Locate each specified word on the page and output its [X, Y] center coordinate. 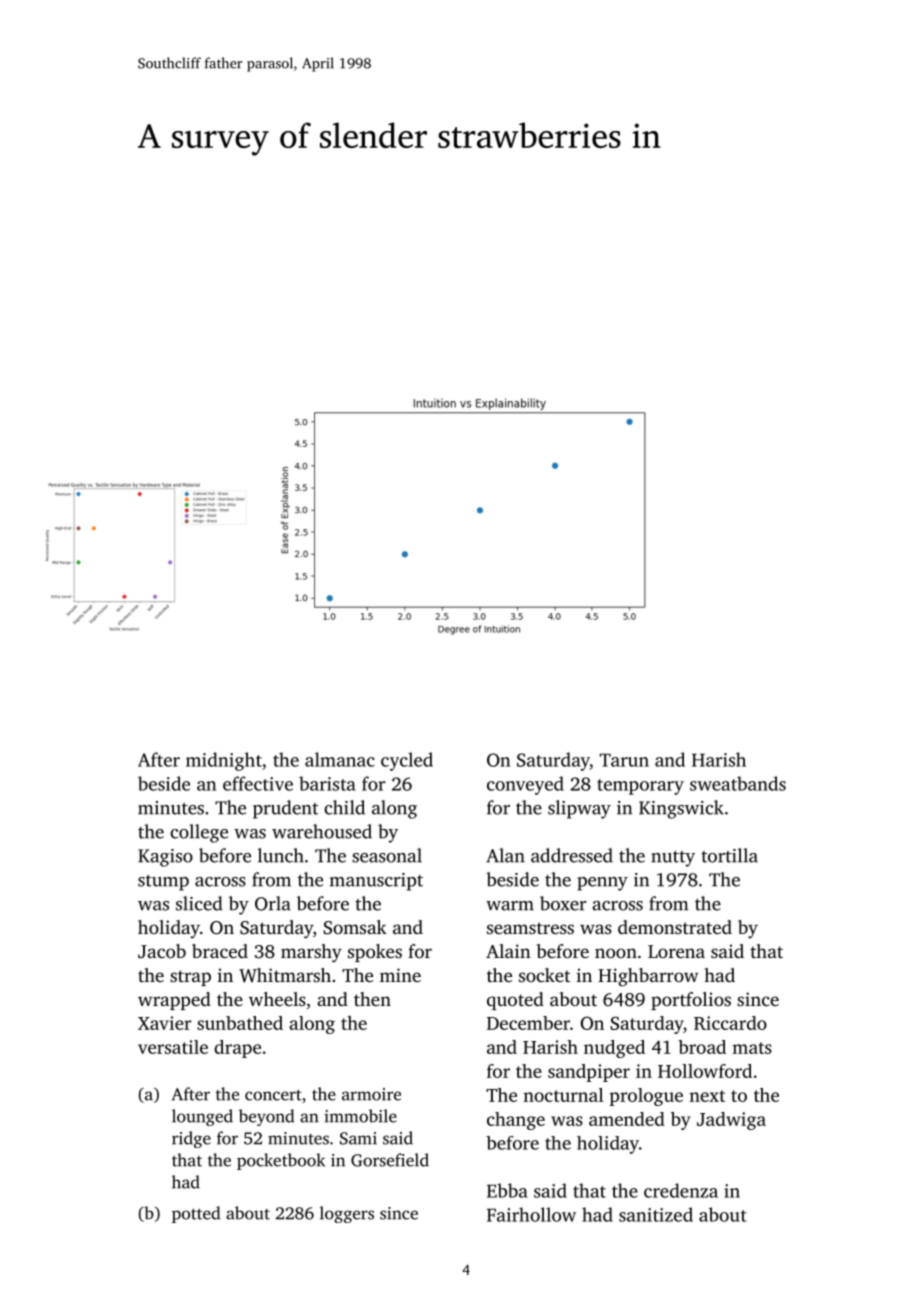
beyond [266, 1117]
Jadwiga [731, 1121]
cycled [407, 761]
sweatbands [738, 783]
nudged [614, 1049]
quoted [515, 1001]
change [516, 1121]
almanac [340, 759]
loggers [347, 1214]
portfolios [691, 1001]
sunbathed [240, 1023]
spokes [375, 953]
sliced [199, 903]
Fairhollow [531, 1214]
